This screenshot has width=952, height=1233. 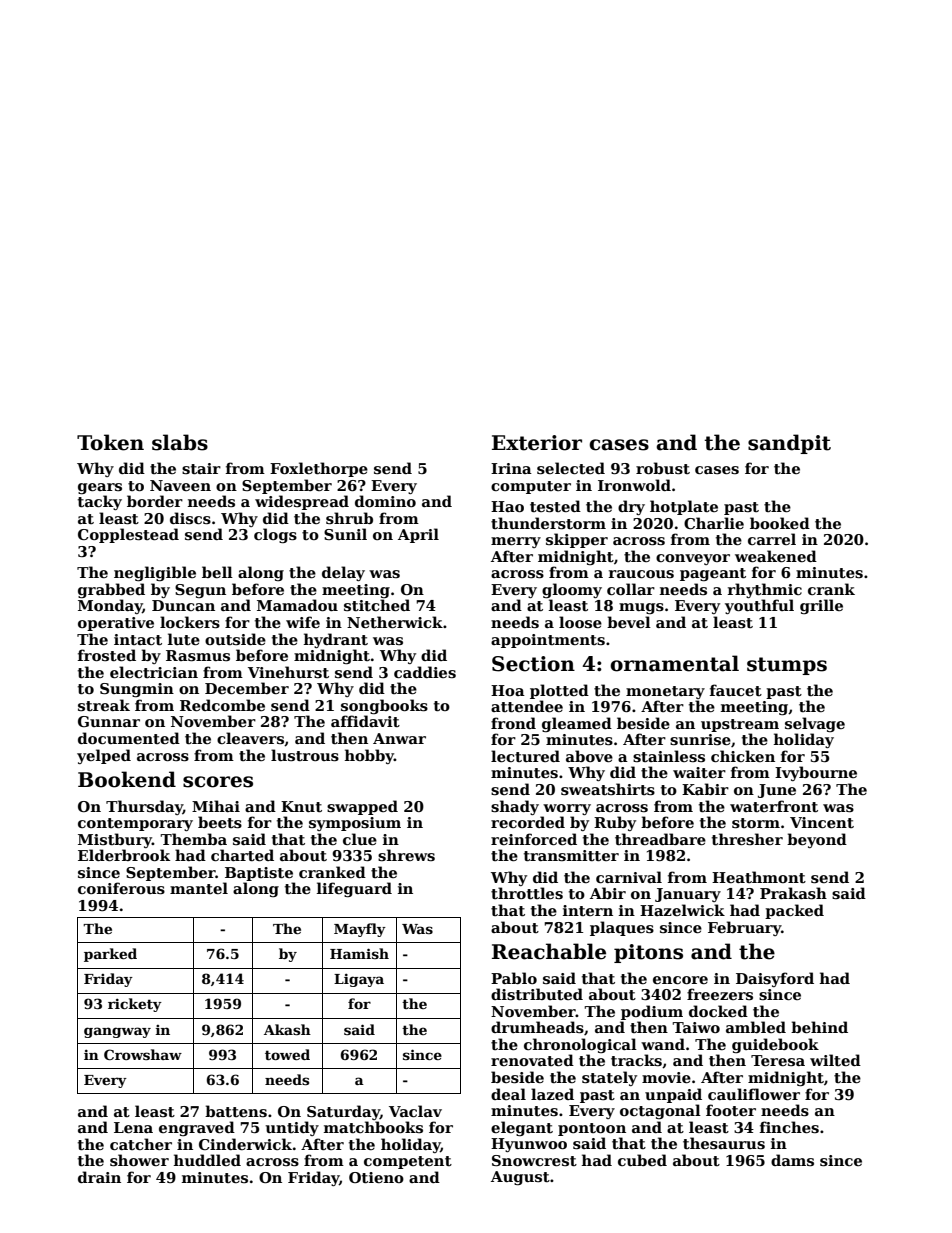 I want to click on slabs, so click(x=180, y=442).
